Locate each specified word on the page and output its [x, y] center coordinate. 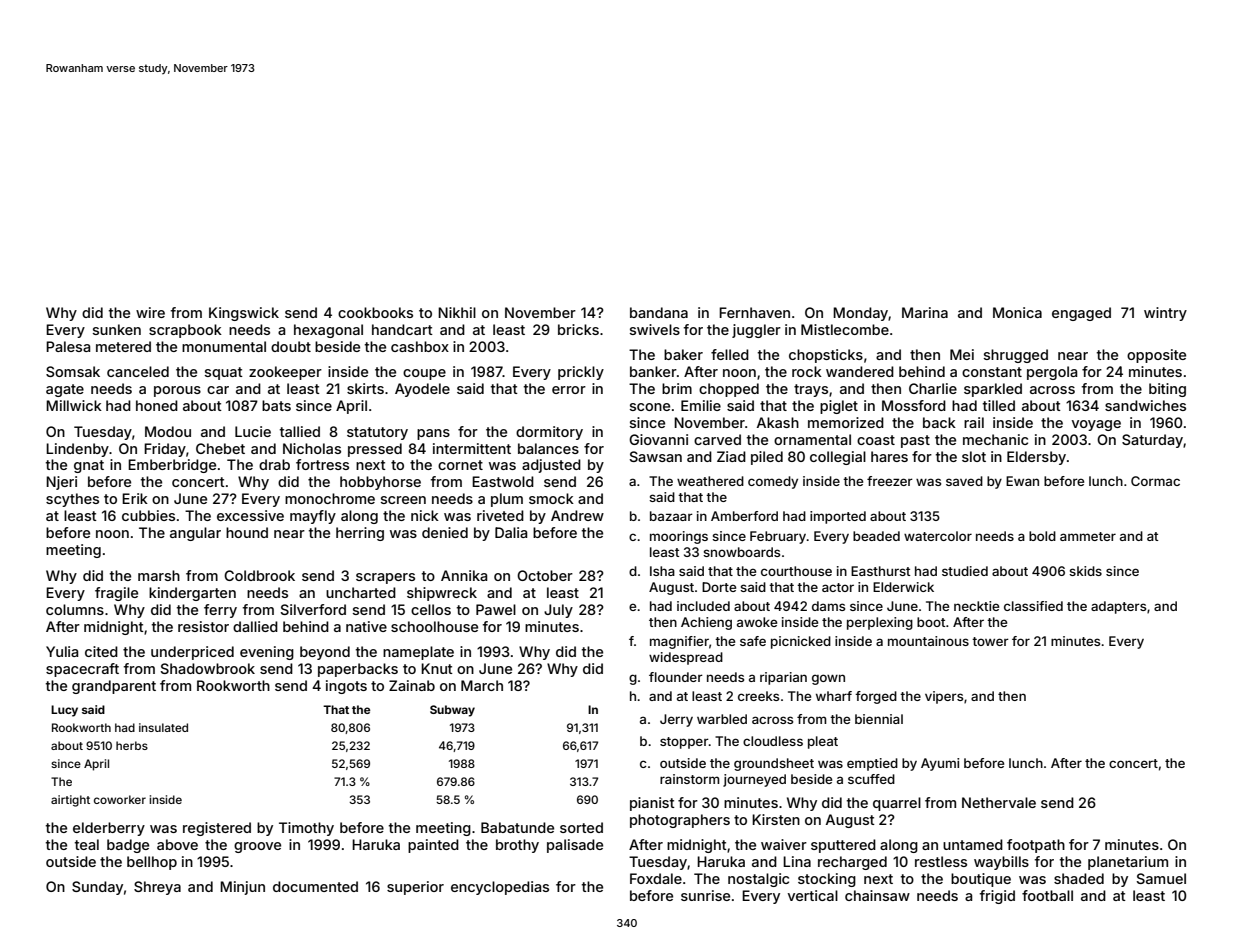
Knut [437, 668]
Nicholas [312, 448]
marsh [159, 575]
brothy [517, 846]
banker [653, 371]
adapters [1118, 607]
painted [433, 846]
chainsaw [877, 895]
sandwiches [1145, 405]
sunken [117, 329]
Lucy [64, 711]
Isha [662, 571]
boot [931, 622]
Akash [778, 422]
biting [1167, 390]
